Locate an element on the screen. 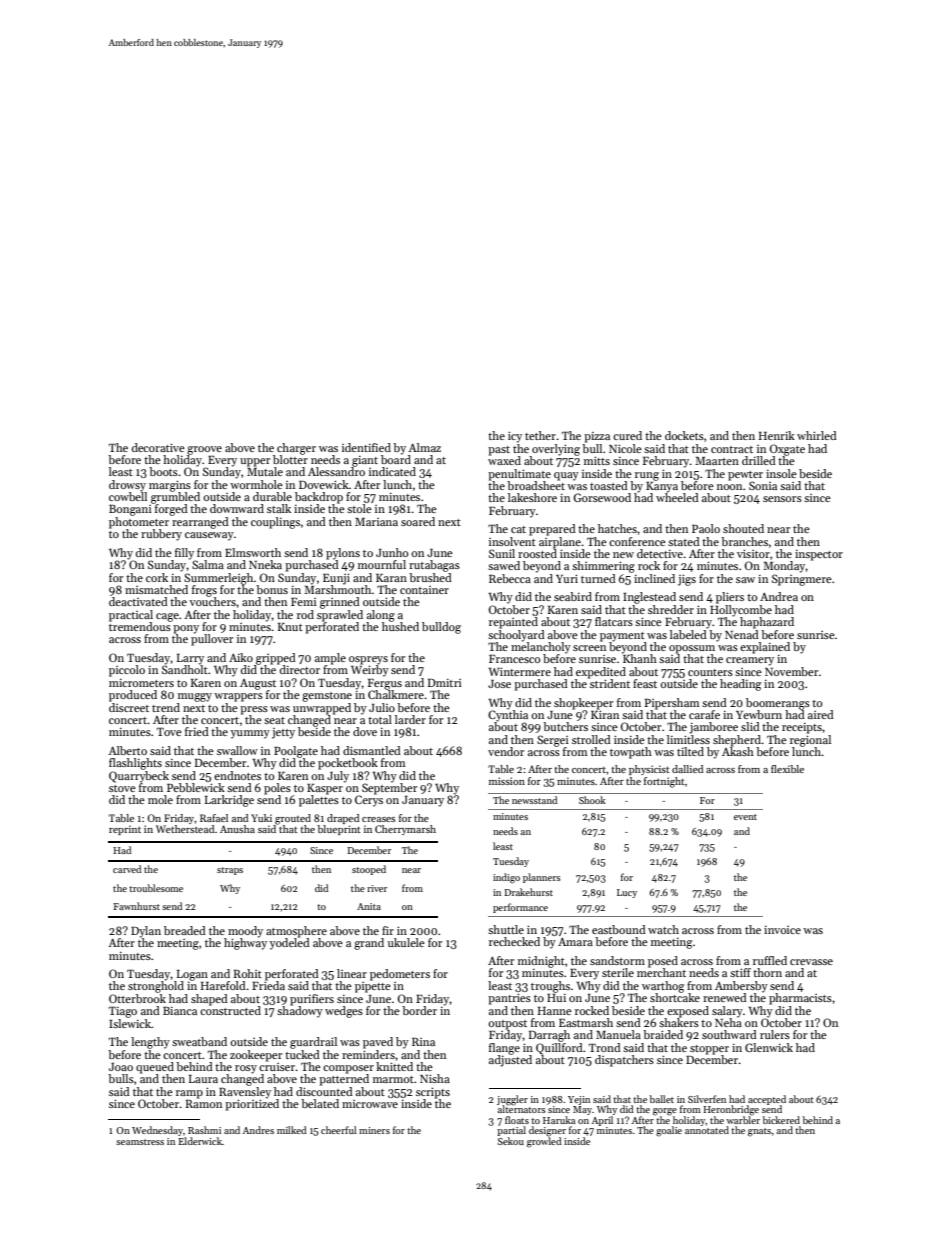  pharmacists is located at coordinates (800, 999).
